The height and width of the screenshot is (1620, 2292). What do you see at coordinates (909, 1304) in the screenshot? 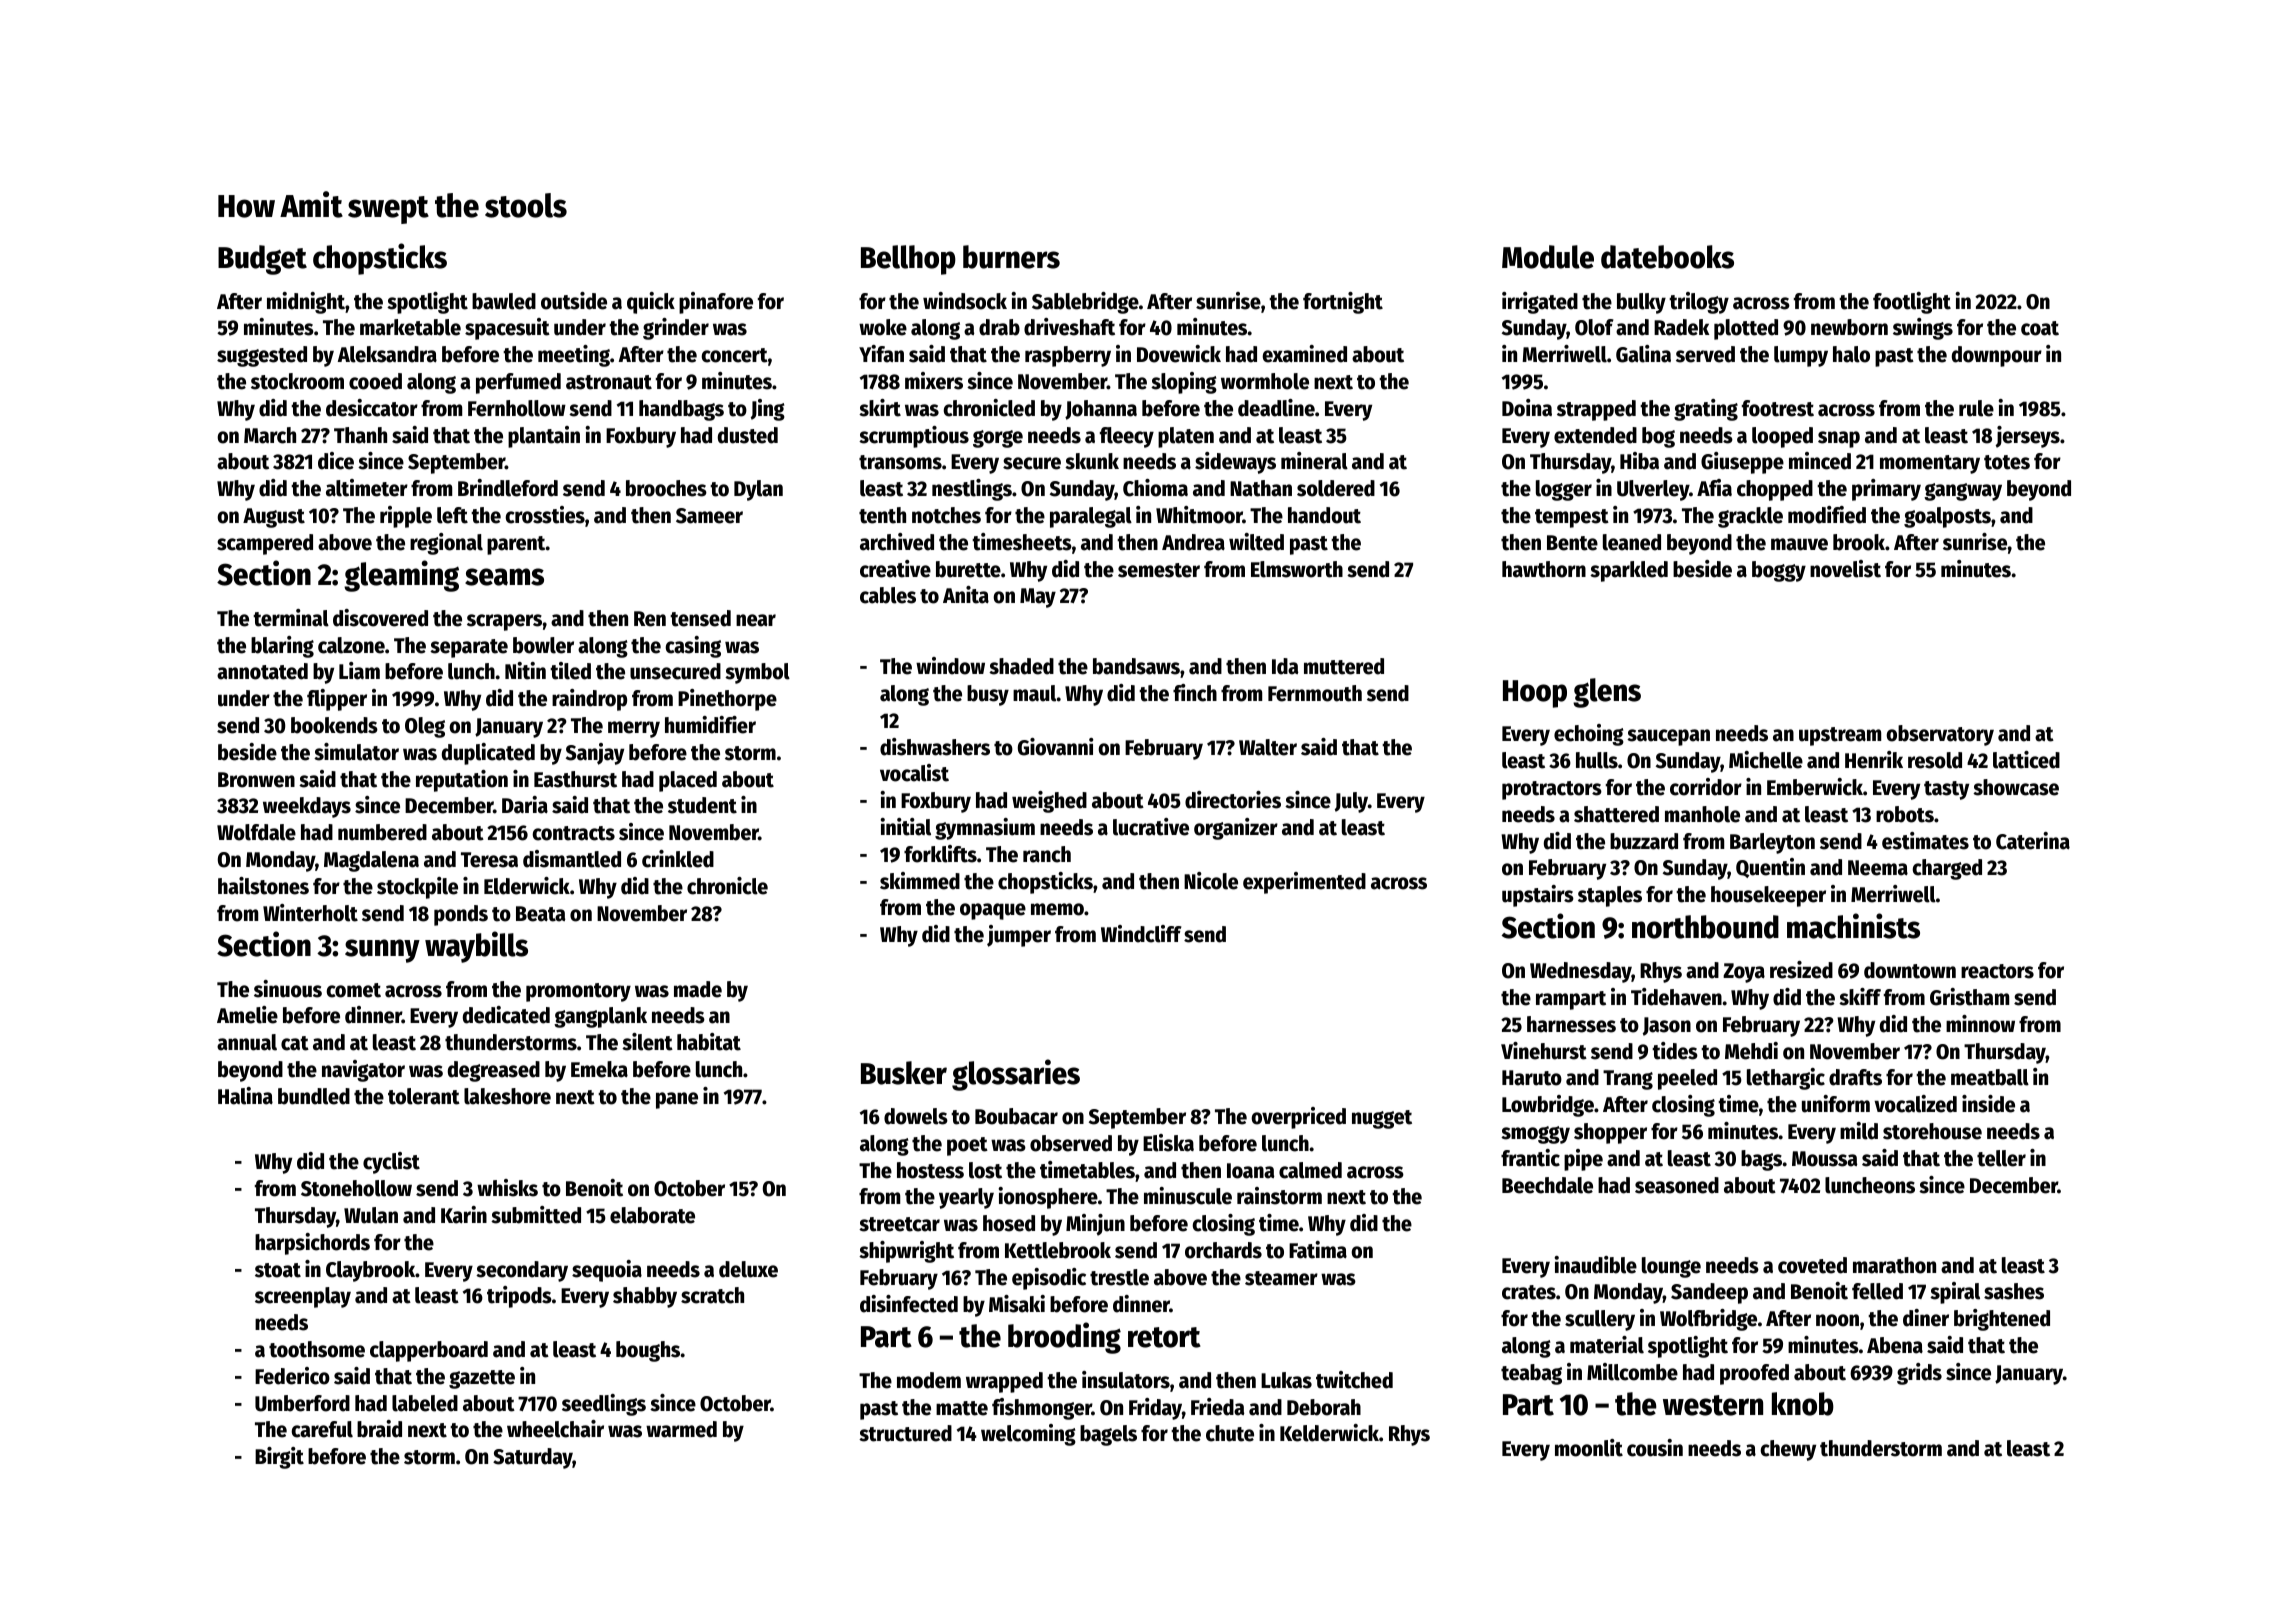
I see `disinfected` at bounding box center [909, 1304].
